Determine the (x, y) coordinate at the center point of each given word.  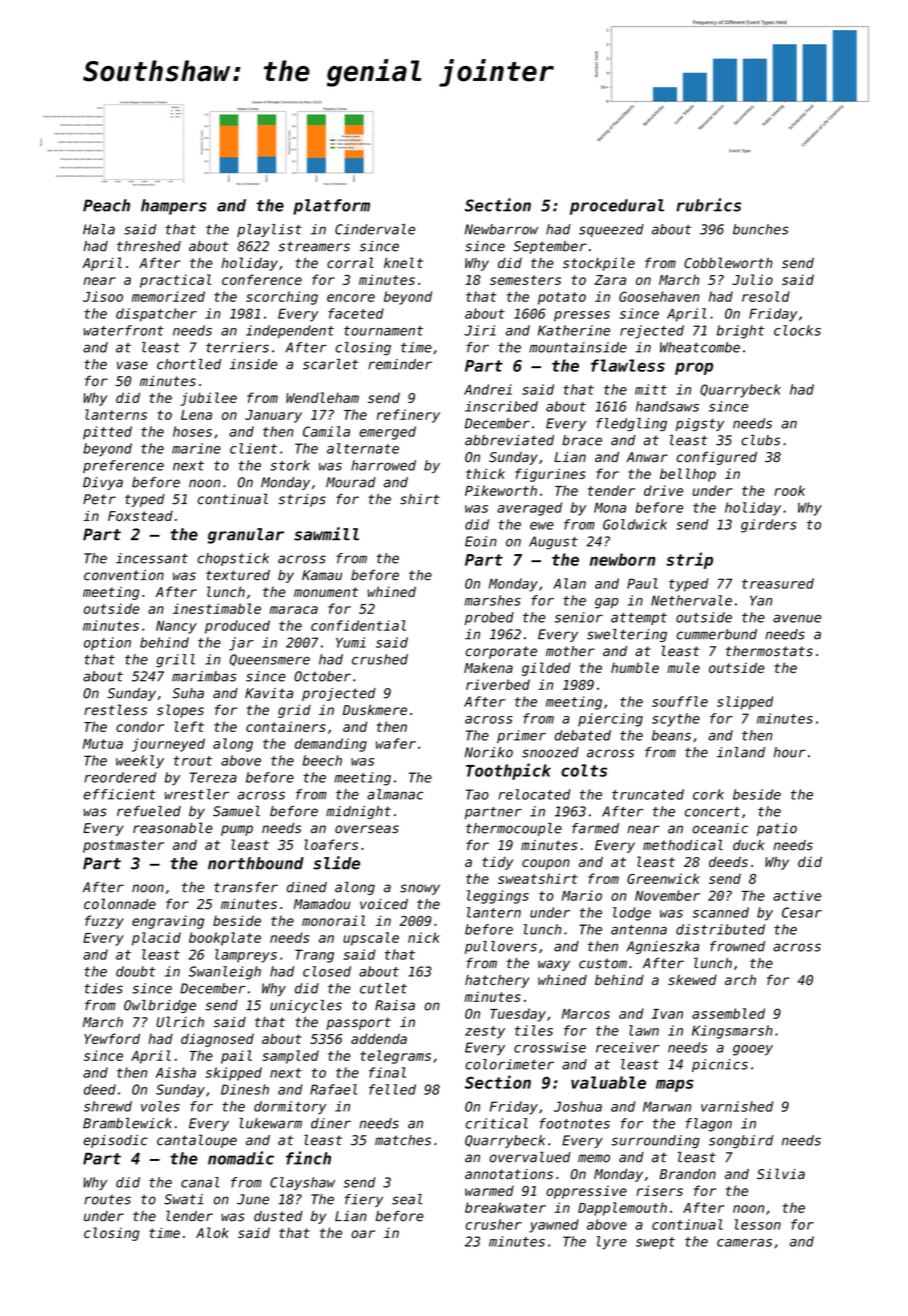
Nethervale (691, 600)
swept (655, 1243)
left (189, 726)
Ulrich (180, 1022)
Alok (212, 1232)
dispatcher (156, 315)
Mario (582, 895)
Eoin (481, 541)
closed (327, 971)
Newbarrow (501, 229)
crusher (494, 1224)
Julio (752, 279)
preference (123, 466)
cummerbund (717, 634)
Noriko (489, 752)
